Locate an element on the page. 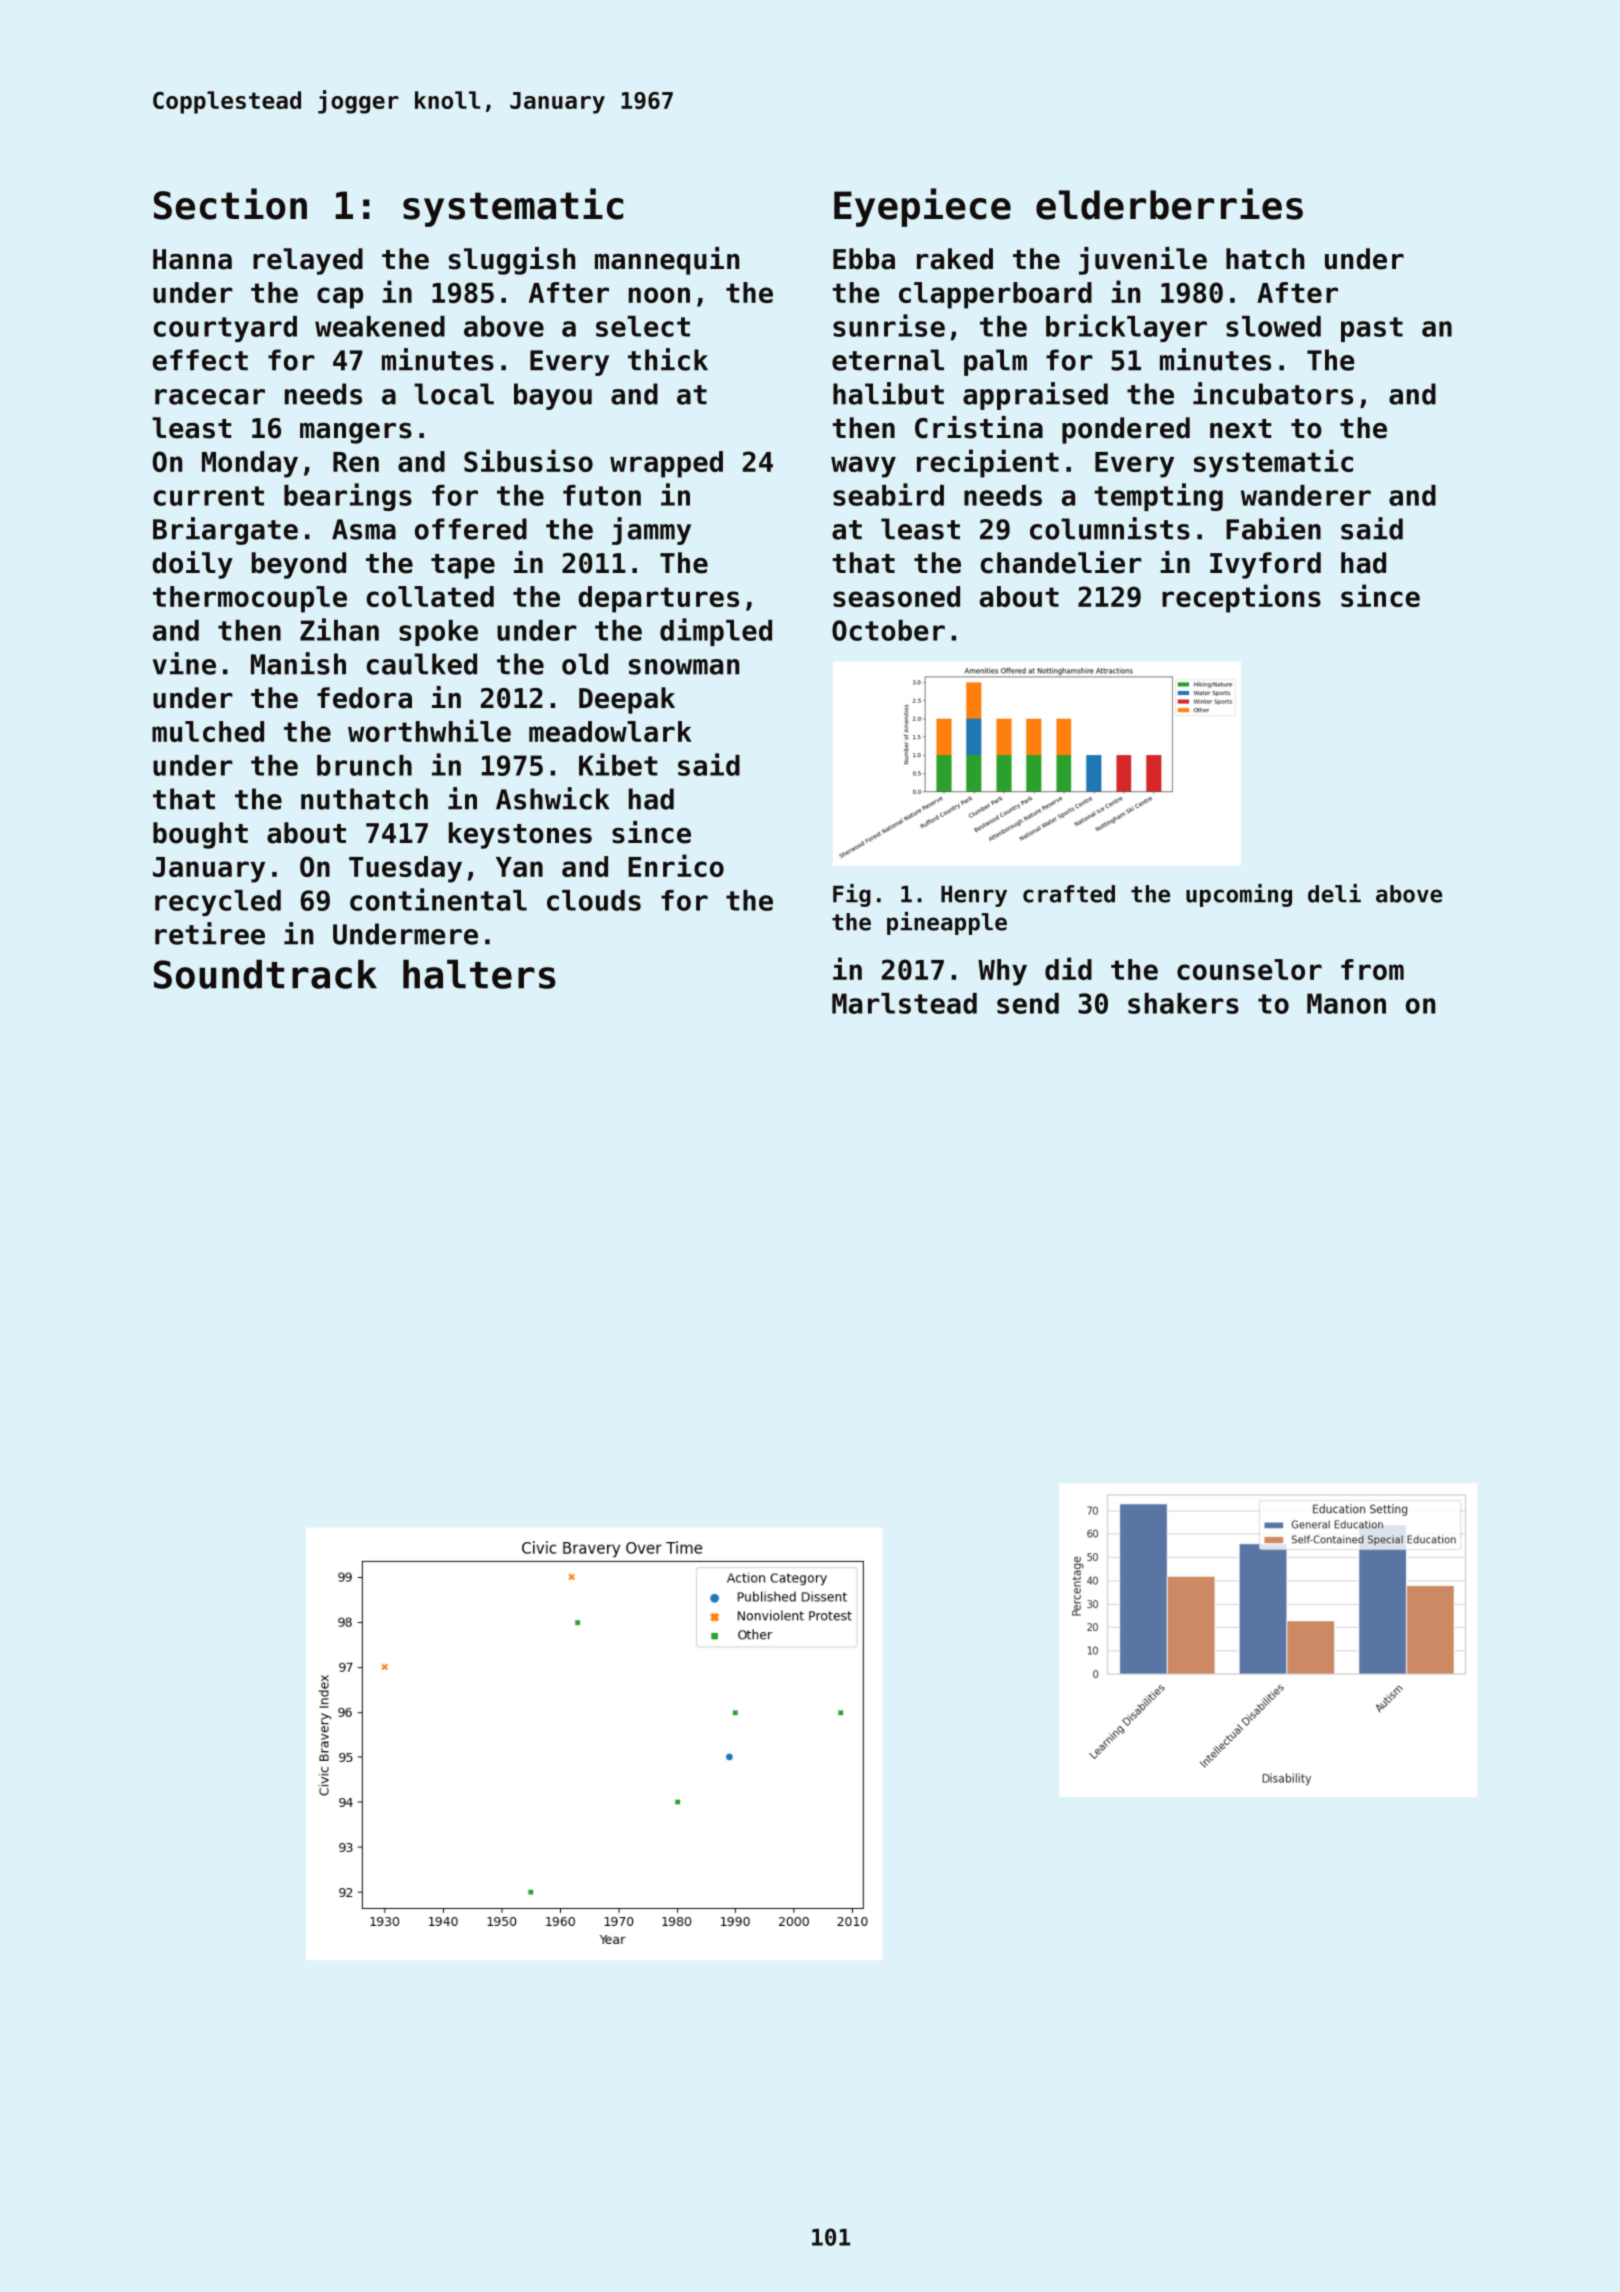  Briargate is located at coordinates (225, 531).
